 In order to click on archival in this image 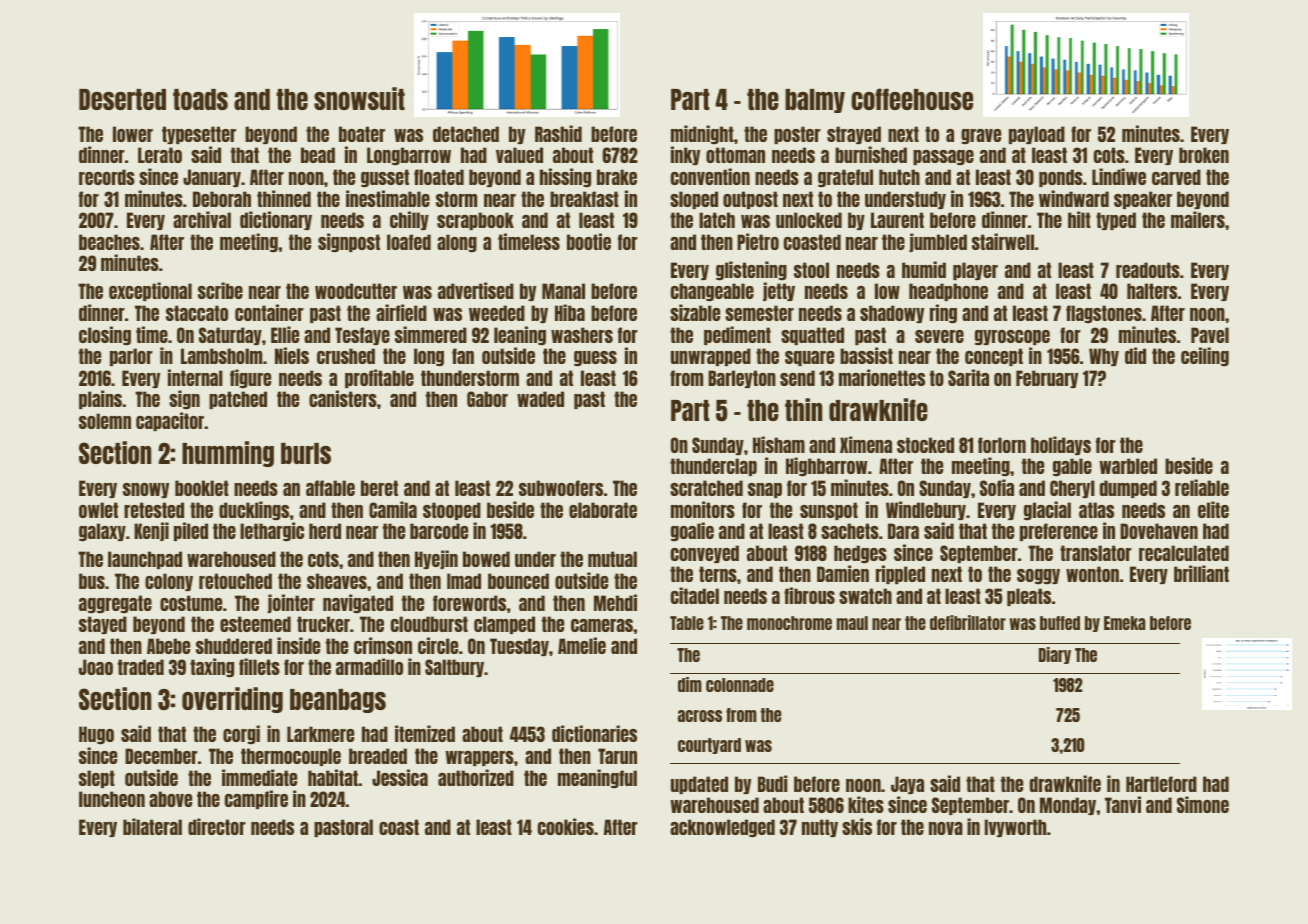, I will do `click(202, 219)`.
